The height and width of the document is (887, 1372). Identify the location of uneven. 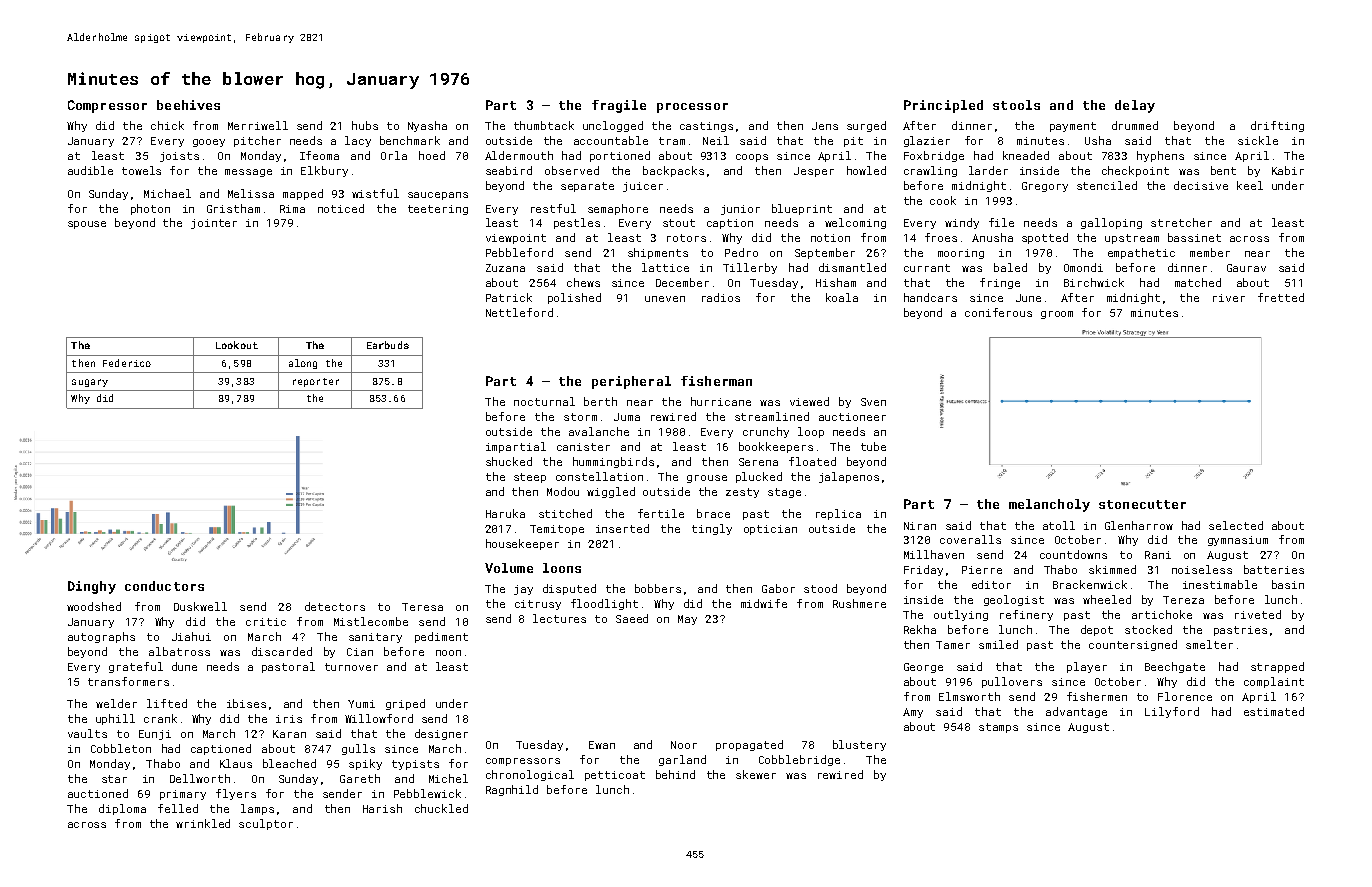
(665, 299).
